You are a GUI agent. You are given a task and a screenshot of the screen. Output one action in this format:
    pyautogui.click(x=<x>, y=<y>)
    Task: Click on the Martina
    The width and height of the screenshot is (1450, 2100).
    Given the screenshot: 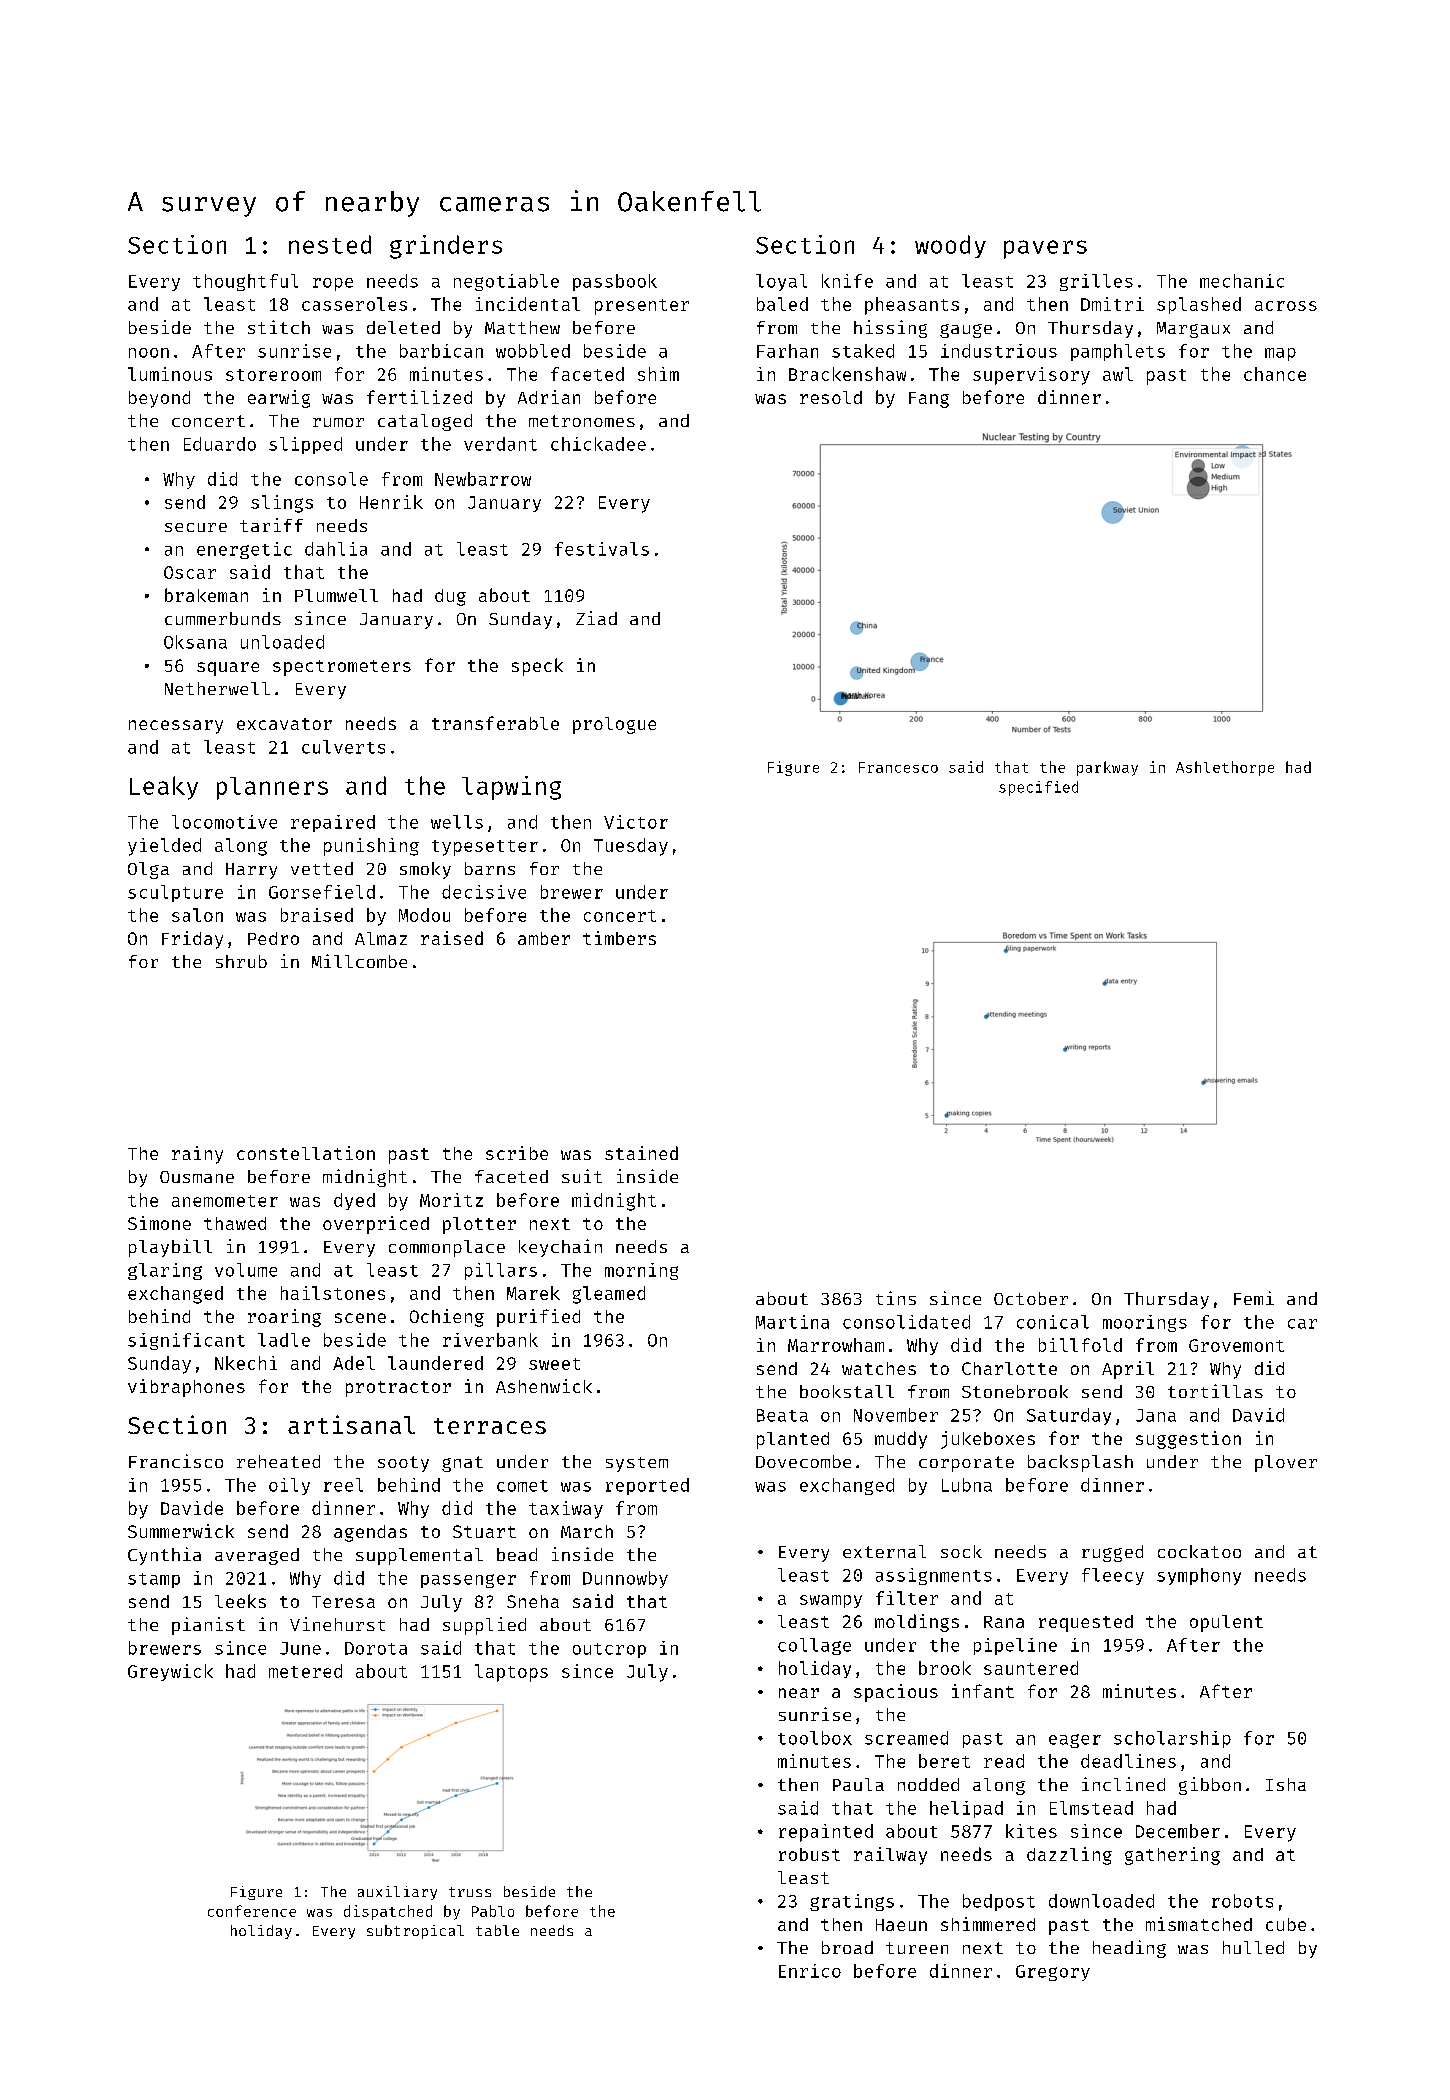 What is the action you would take?
    pyautogui.click(x=792, y=1322)
